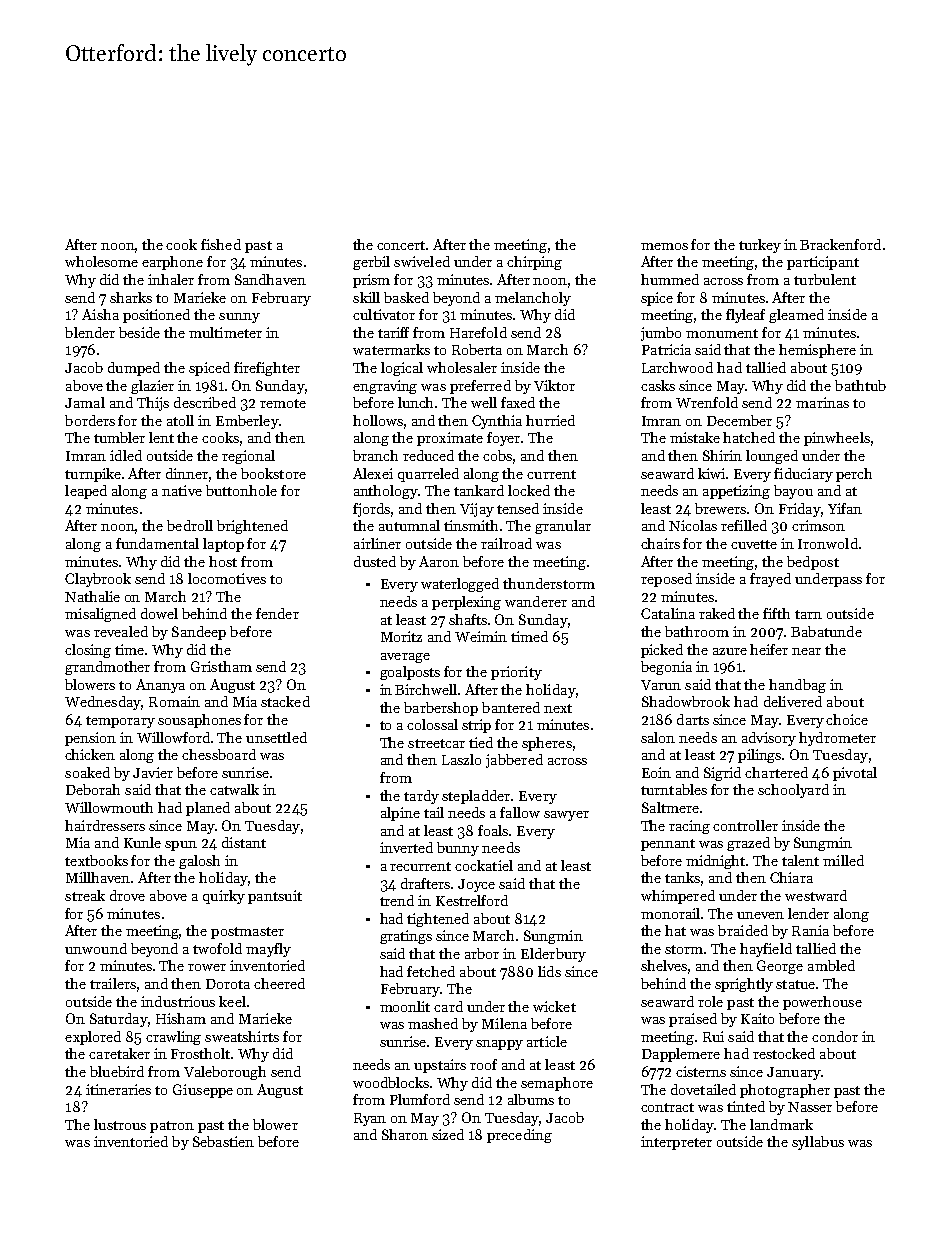  What do you see at coordinates (670, 913) in the document?
I see `monorail` at bounding box center [670, 913].
